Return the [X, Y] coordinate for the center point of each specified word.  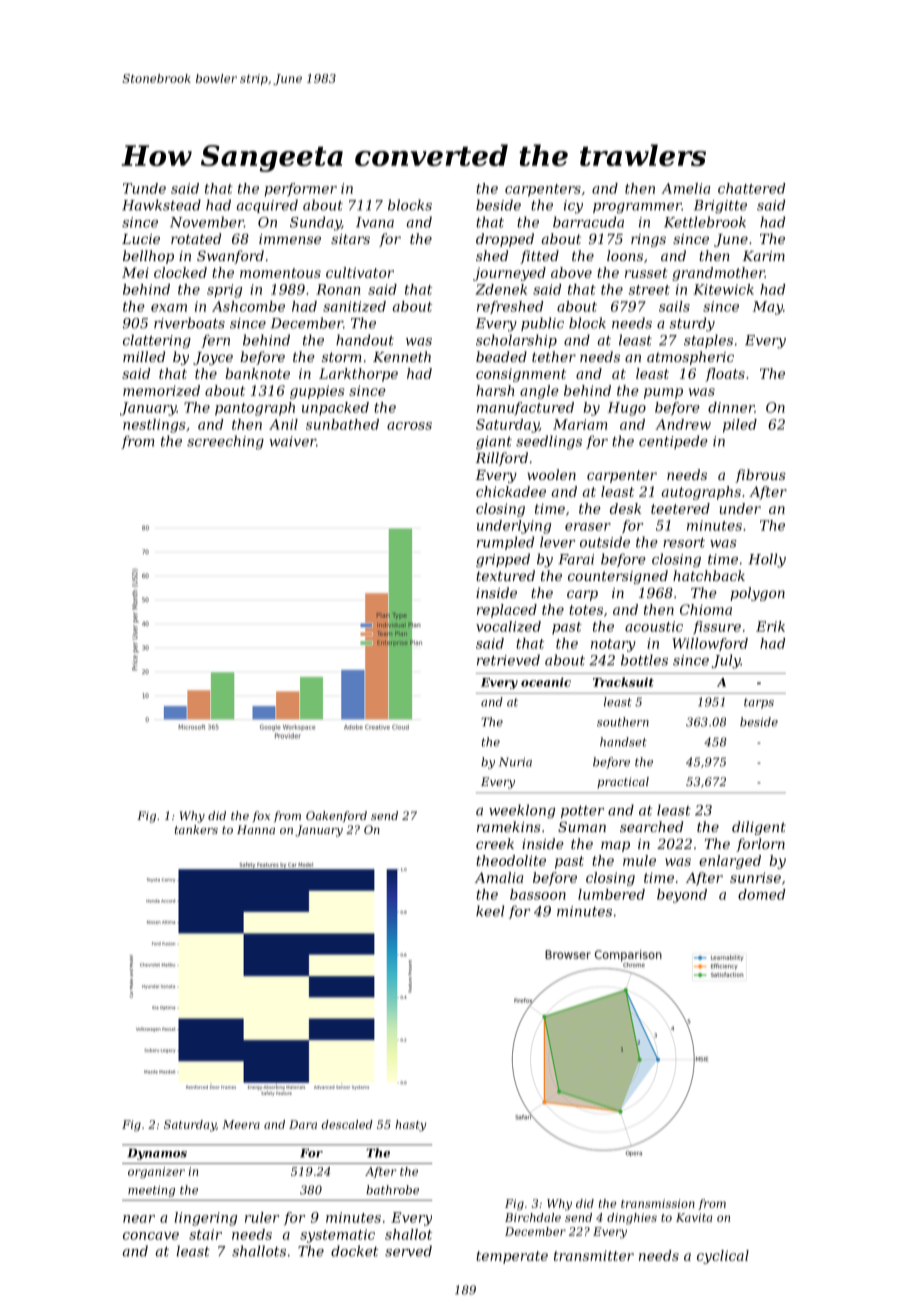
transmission [658, 1203]
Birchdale [533, 1217]
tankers [196, 829]
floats [725, 375]
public [542, 324]
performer [301, 190]
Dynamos [157, 1154]
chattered [751, 188]
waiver [292, 441]
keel [490, 911]
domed [761, 894]
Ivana [375, 222]
